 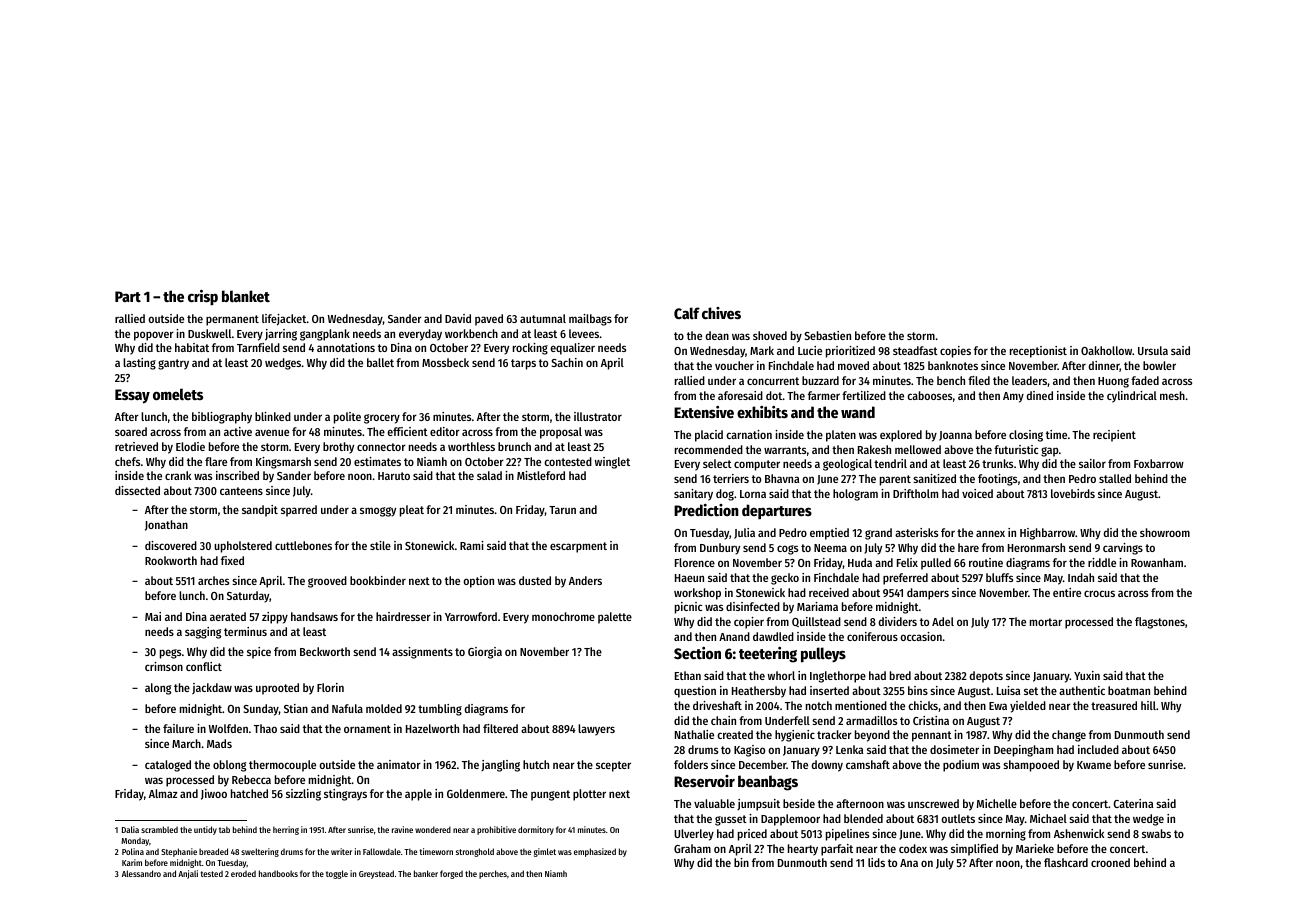 I want to click on brothy, so click(x=338, y=448).
